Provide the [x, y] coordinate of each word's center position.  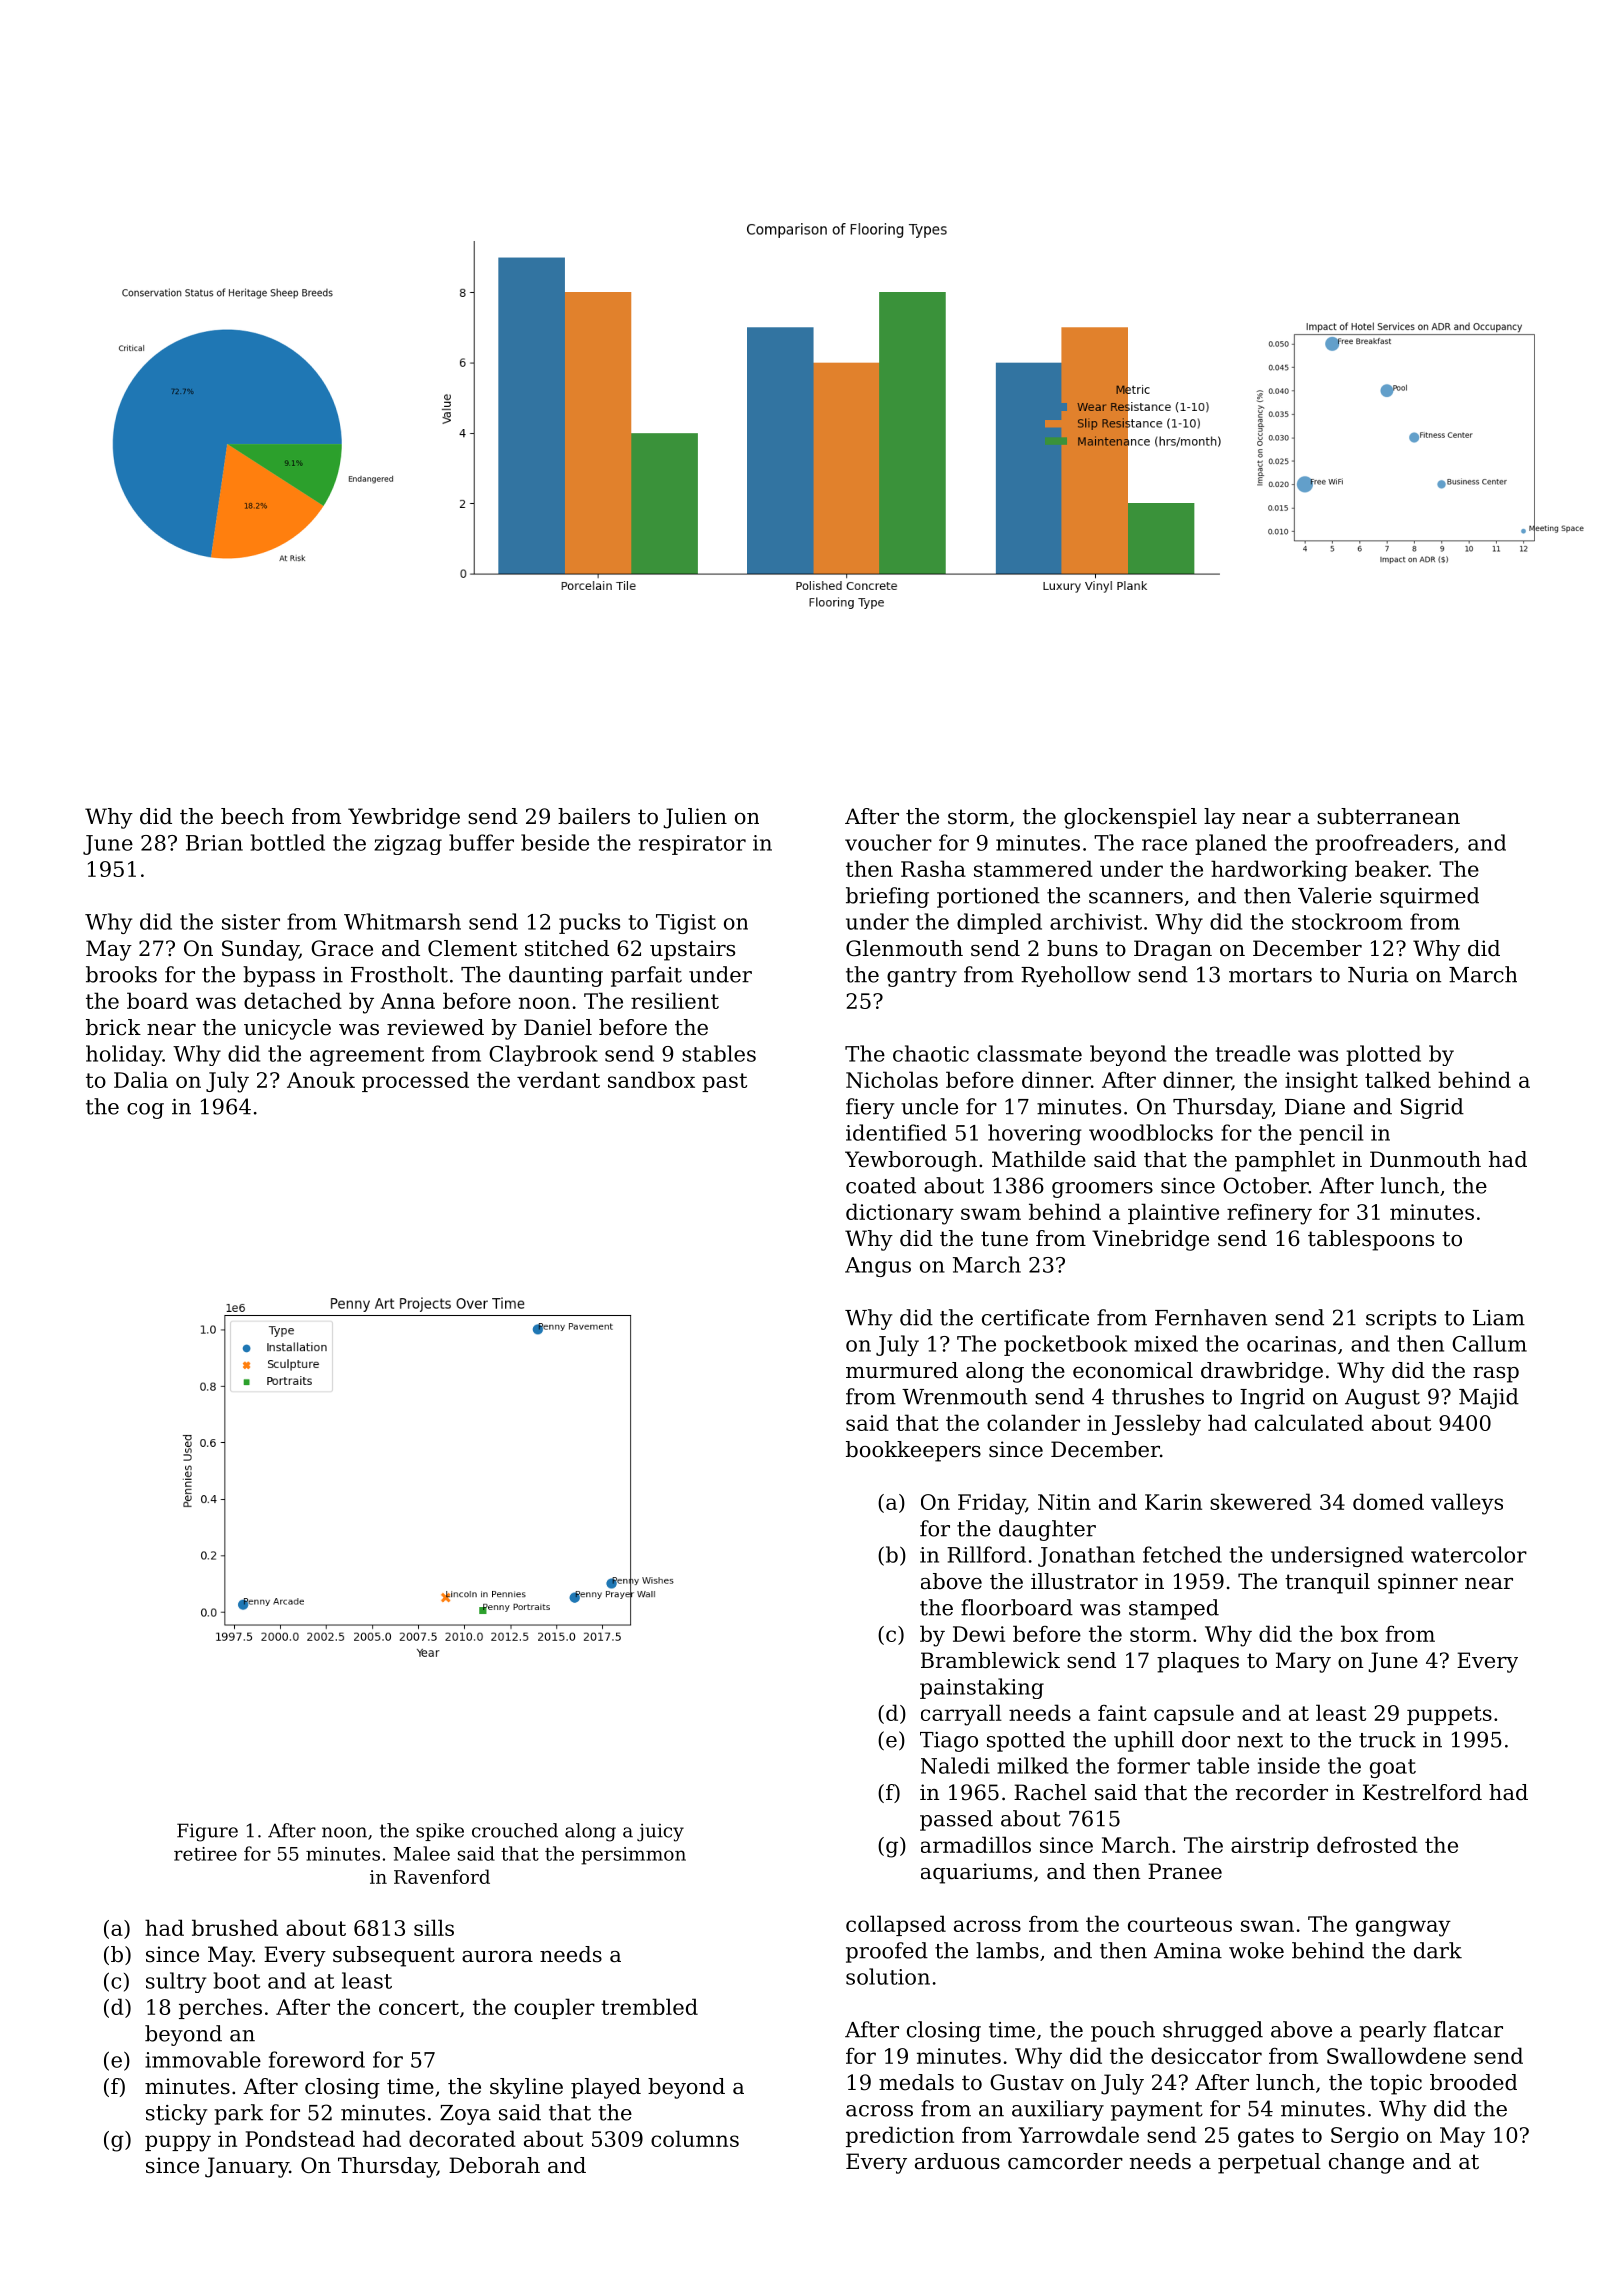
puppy [178, 2143]
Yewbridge [404, 818]
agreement [367, 1056]
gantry [922, 977]
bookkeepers [913, 1451]
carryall [961, 1715]
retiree [205, 1854]
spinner [1418, 1583]
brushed [235, 1927]
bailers [594, 816]
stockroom [1347, 921]
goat [1393, 1768]
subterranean [1388, 816]
